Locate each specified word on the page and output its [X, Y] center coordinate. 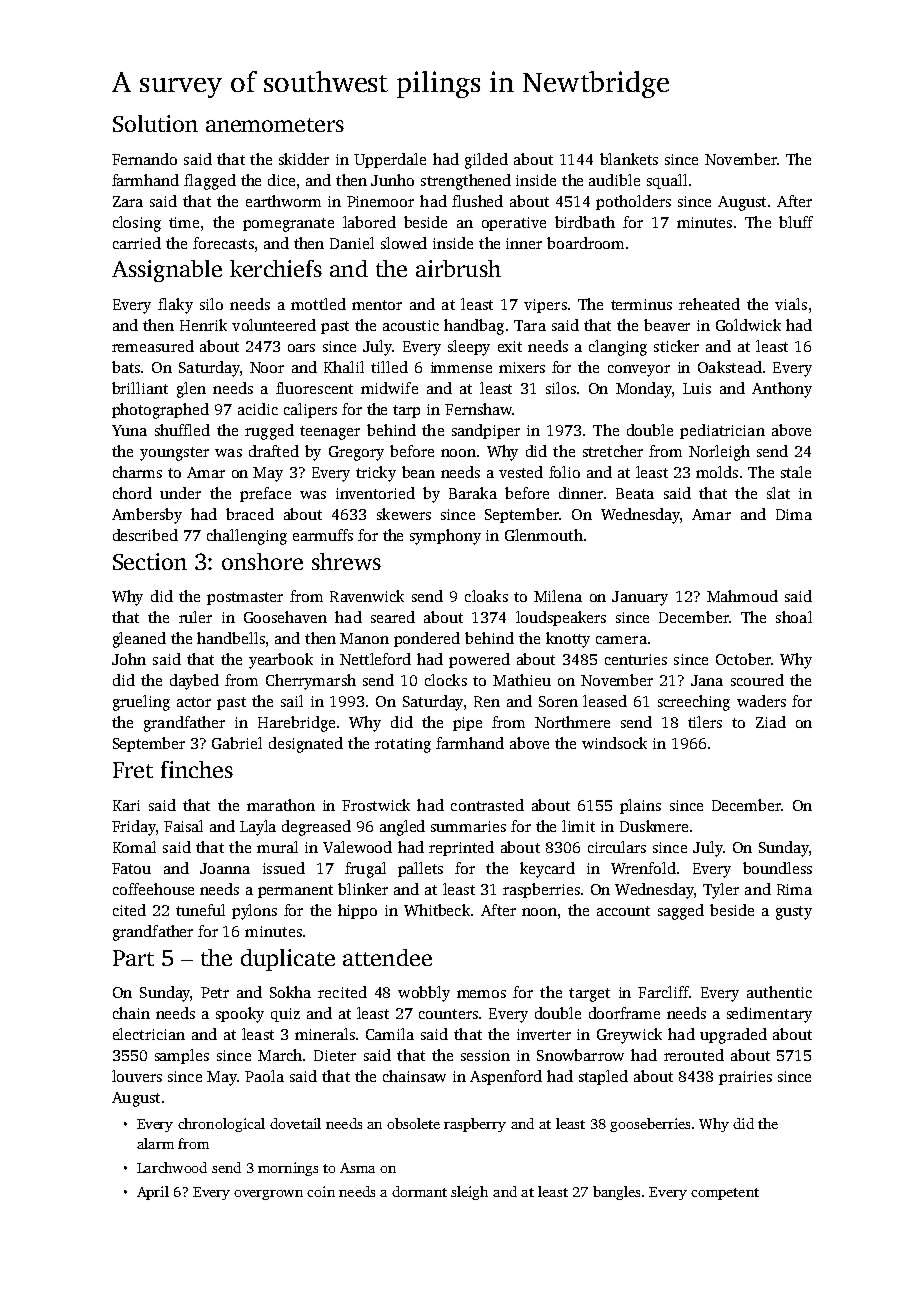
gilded [486, 161]
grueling [141, 703]
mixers [522, 367]
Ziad [771, 722]
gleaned [139, 640]
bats [126, 367]
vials [791, 304]
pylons [254, 912]
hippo [357, 911]
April [153, 1193]
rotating [403, 745]
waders [761, 701]
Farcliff [663, 992]
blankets [629, 159]
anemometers [275, 125]
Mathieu [522, 680]
